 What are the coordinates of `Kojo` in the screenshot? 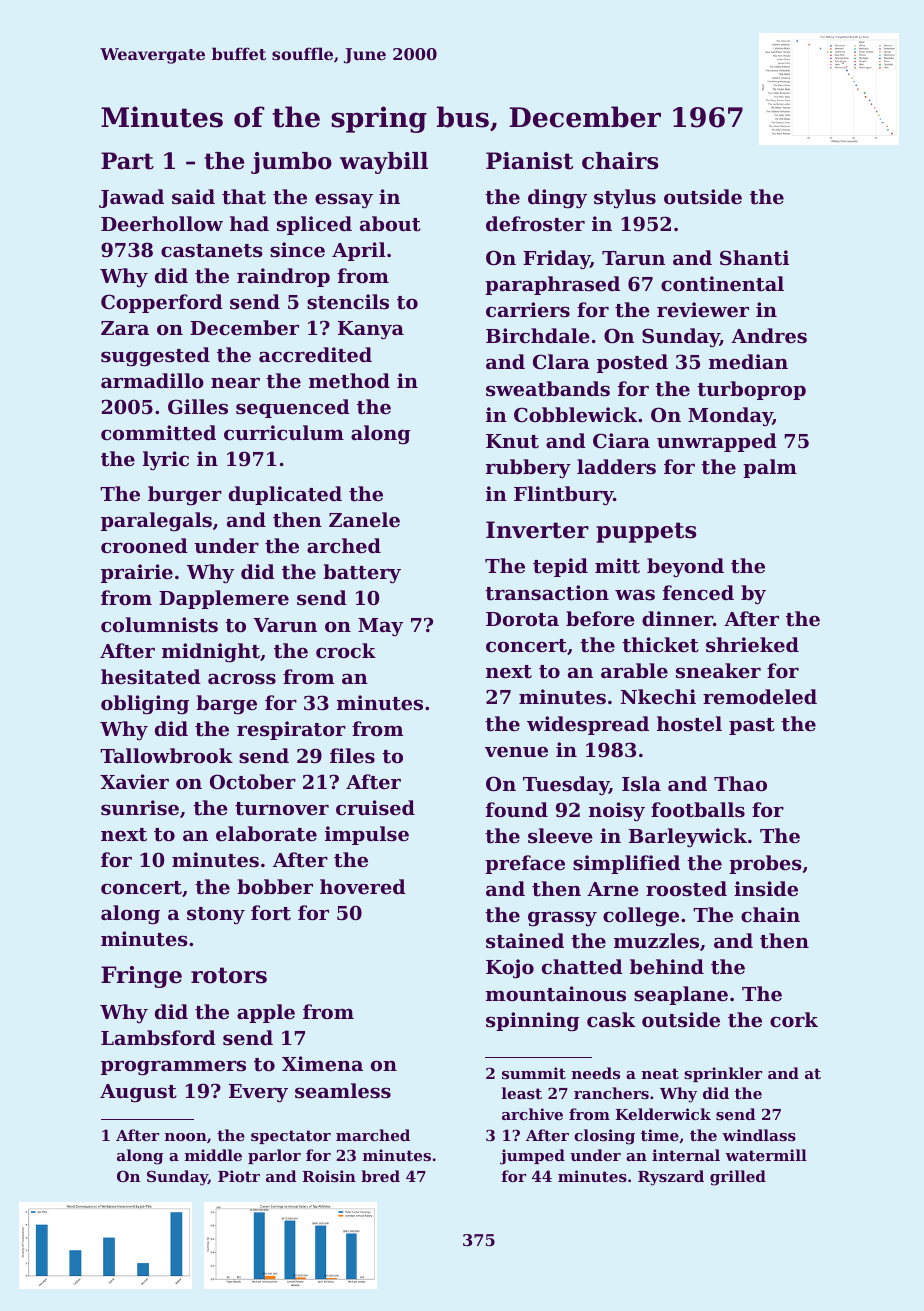 It's located at (510, 969).
